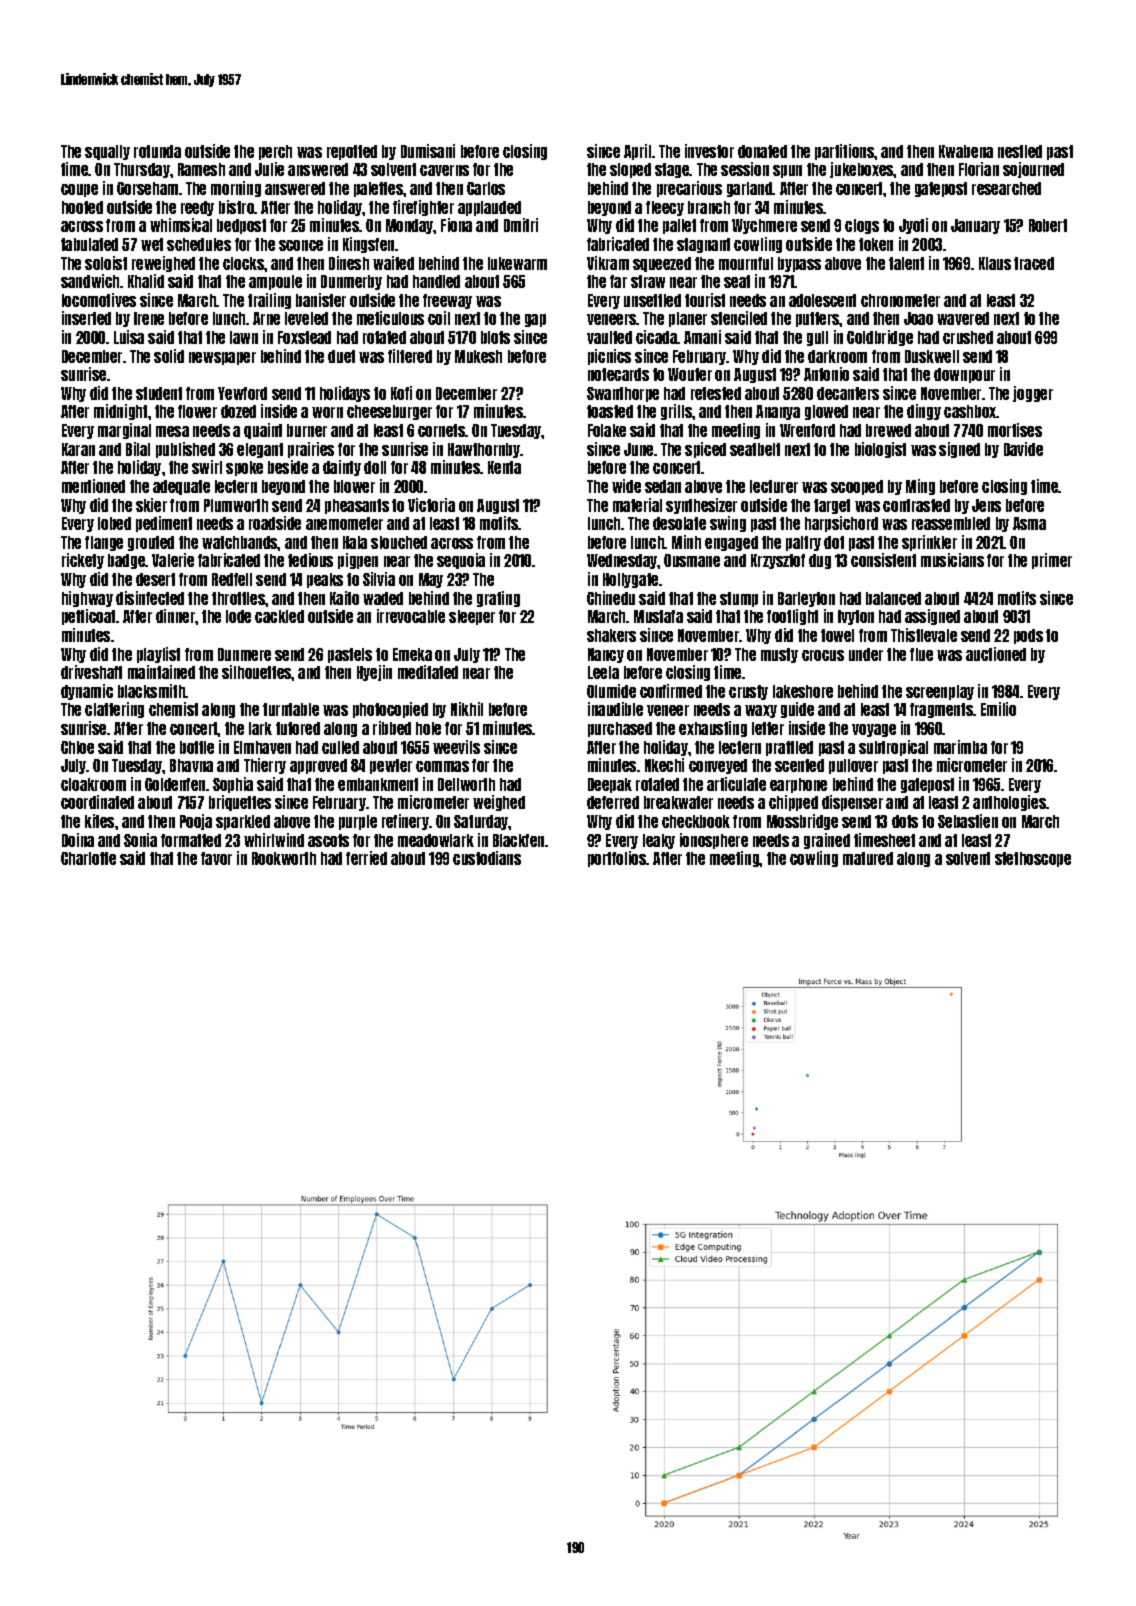  What do you see at coordinates (216, 858) in the image?
I see `favor` at bounding box center [216, 858].
